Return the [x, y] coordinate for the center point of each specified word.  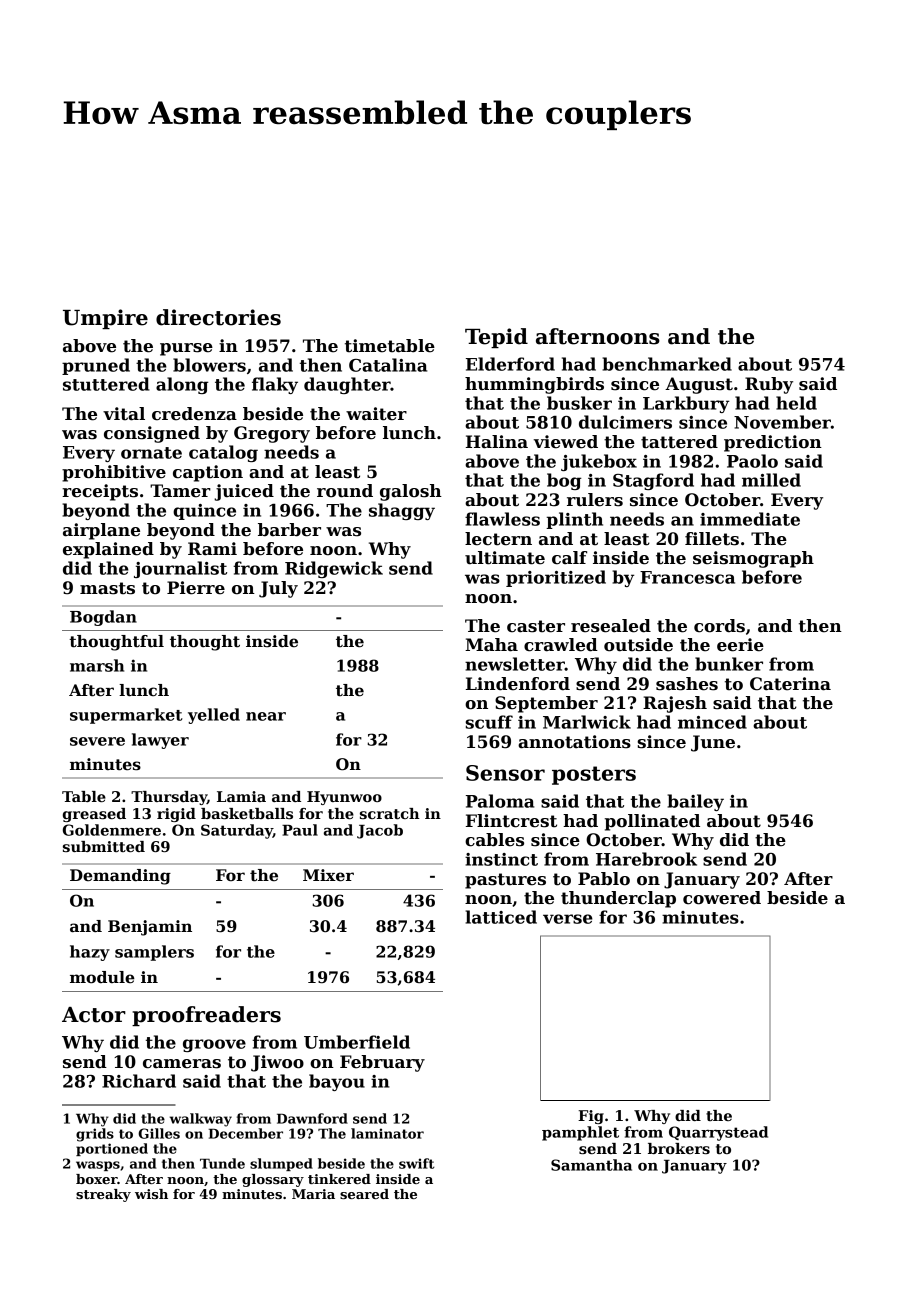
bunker [729, 664]
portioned [112, 1149]
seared [364, 1194]
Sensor [505, 773]
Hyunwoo [344, 798]
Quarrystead [718, 1133]
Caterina [790, 684]
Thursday [169, 798]
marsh [97, 665]
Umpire [105, 319]
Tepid [496, 338]
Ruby [769, 385]
